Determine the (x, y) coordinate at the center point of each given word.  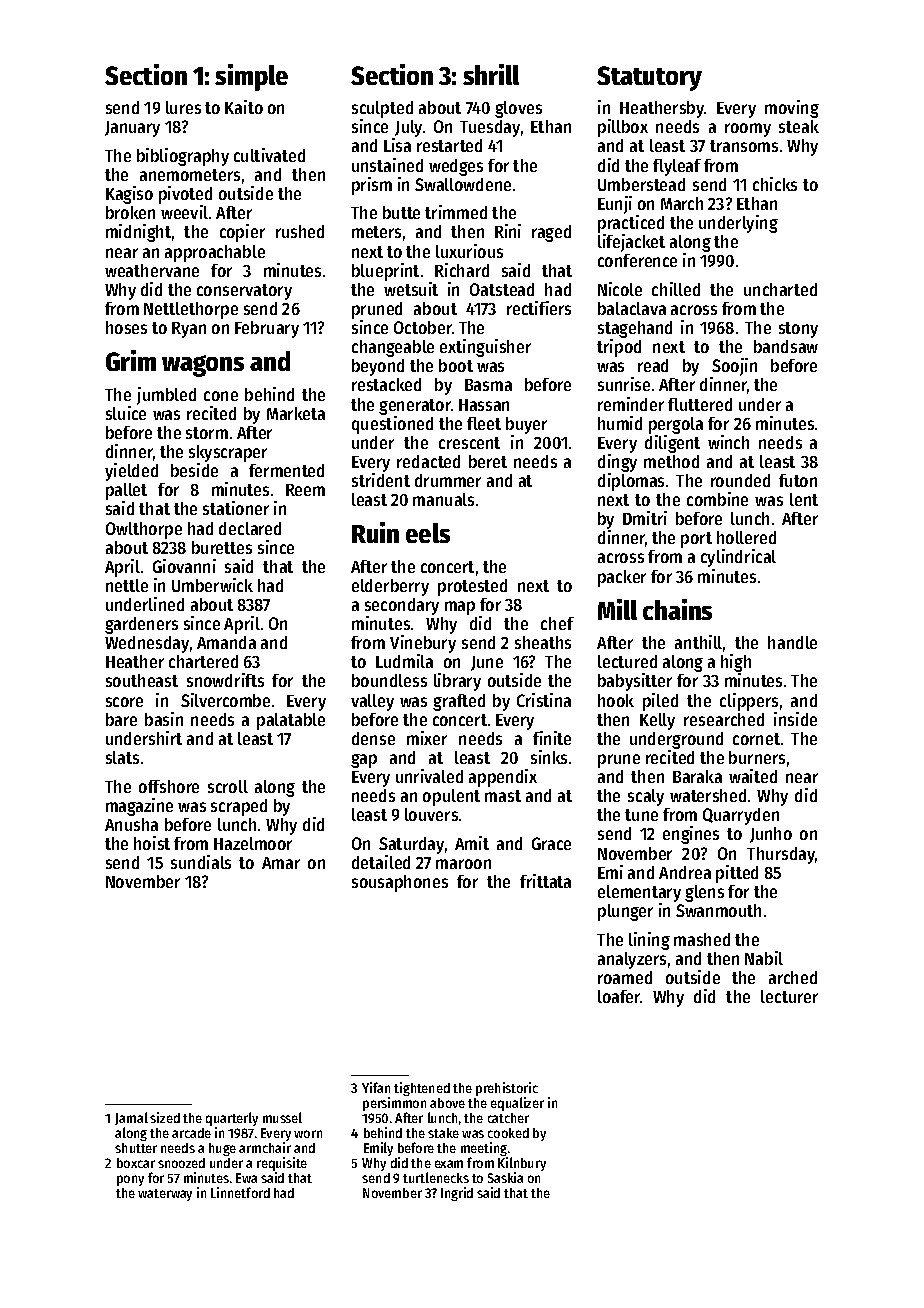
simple (251, 77)
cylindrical (738, 558)
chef (557, 623)
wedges (456, 167)
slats (122, 757)
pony (130, 1180)
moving (792, 109)
